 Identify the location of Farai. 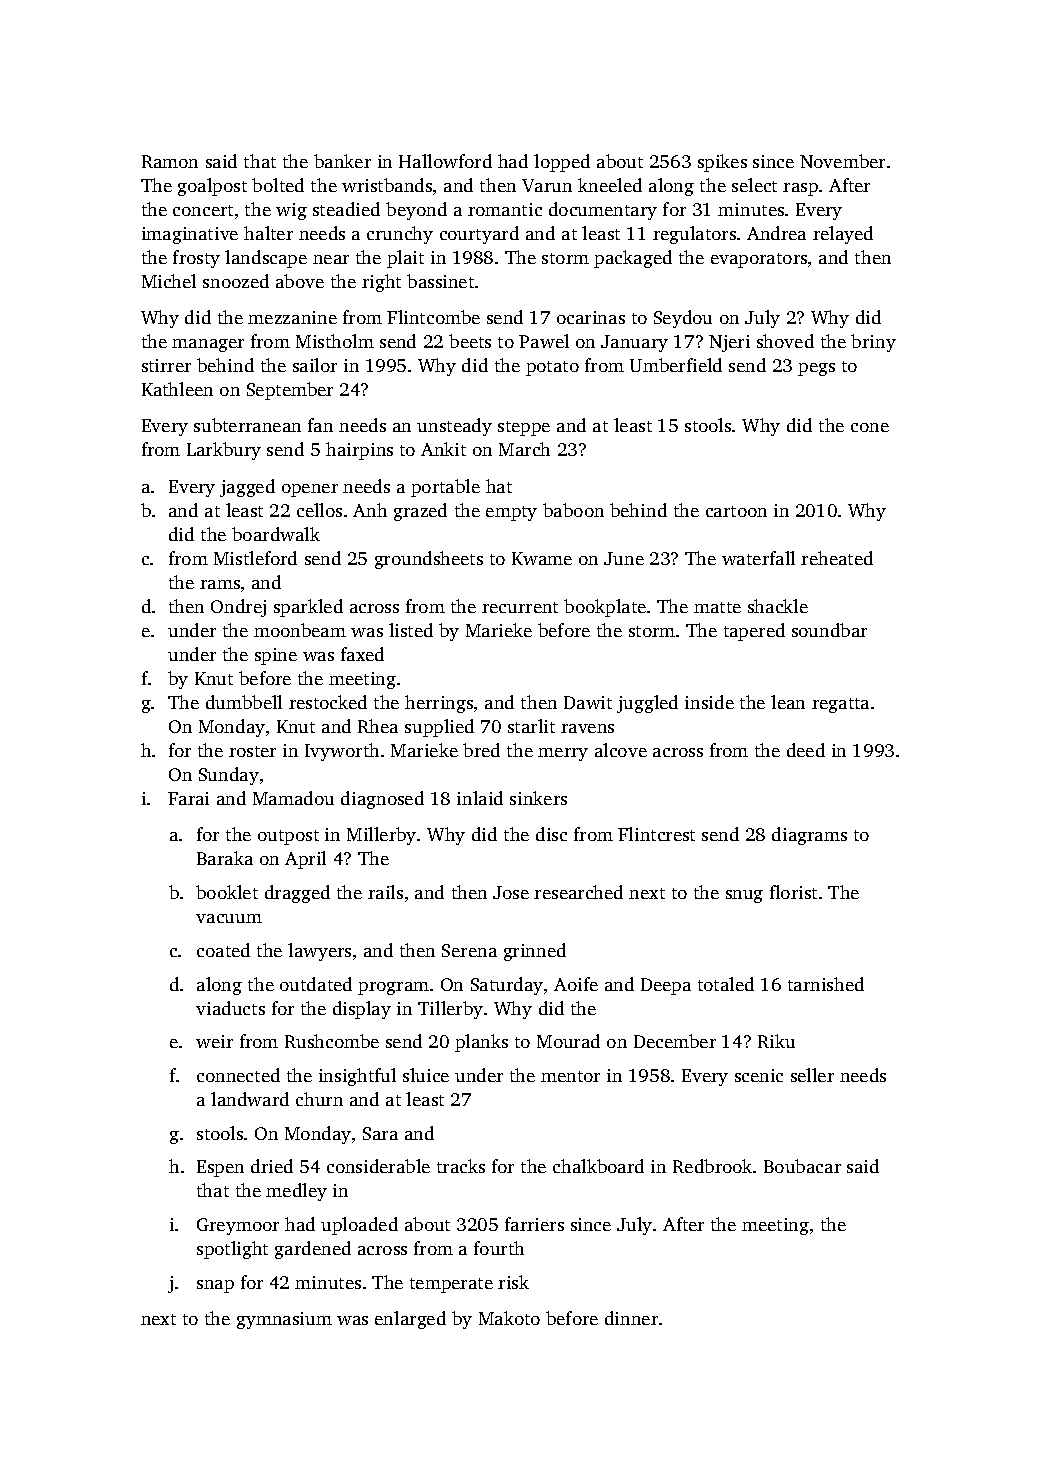
(188, 798).
